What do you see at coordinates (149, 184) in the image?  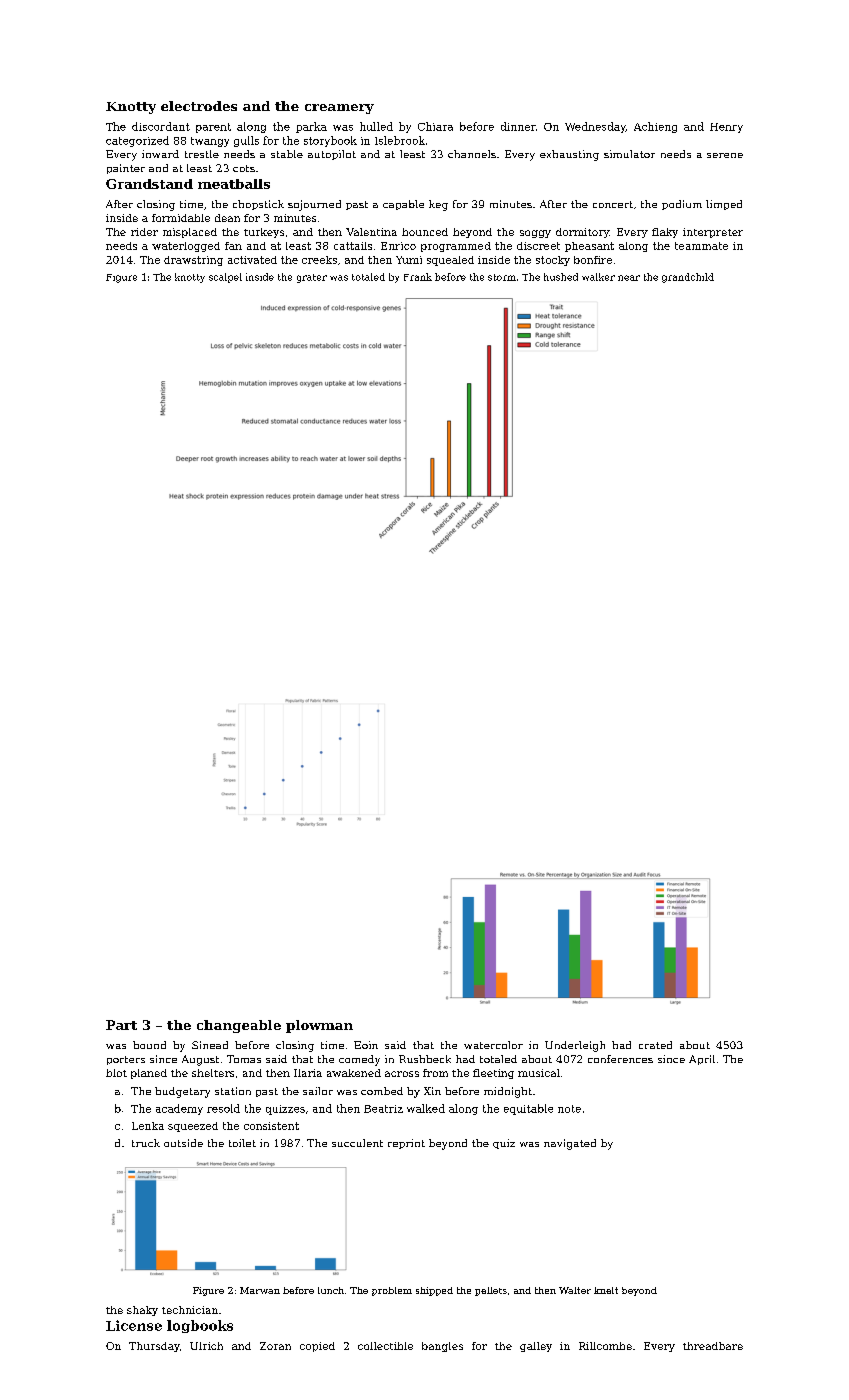 I see `Grandstand` at bounding box center [149, 184].
